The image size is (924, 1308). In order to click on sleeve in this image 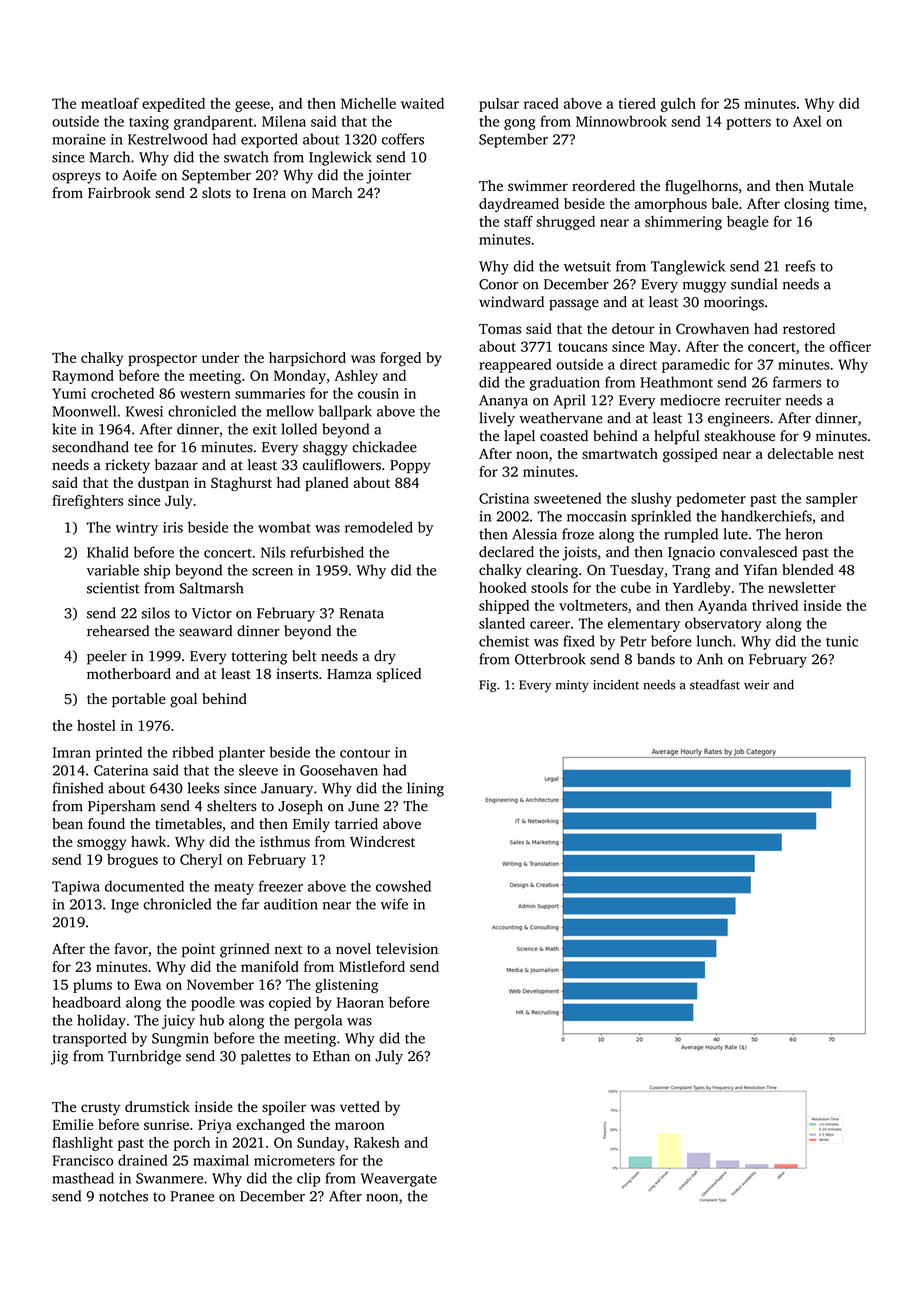, I will do `click(258, 770)`.
